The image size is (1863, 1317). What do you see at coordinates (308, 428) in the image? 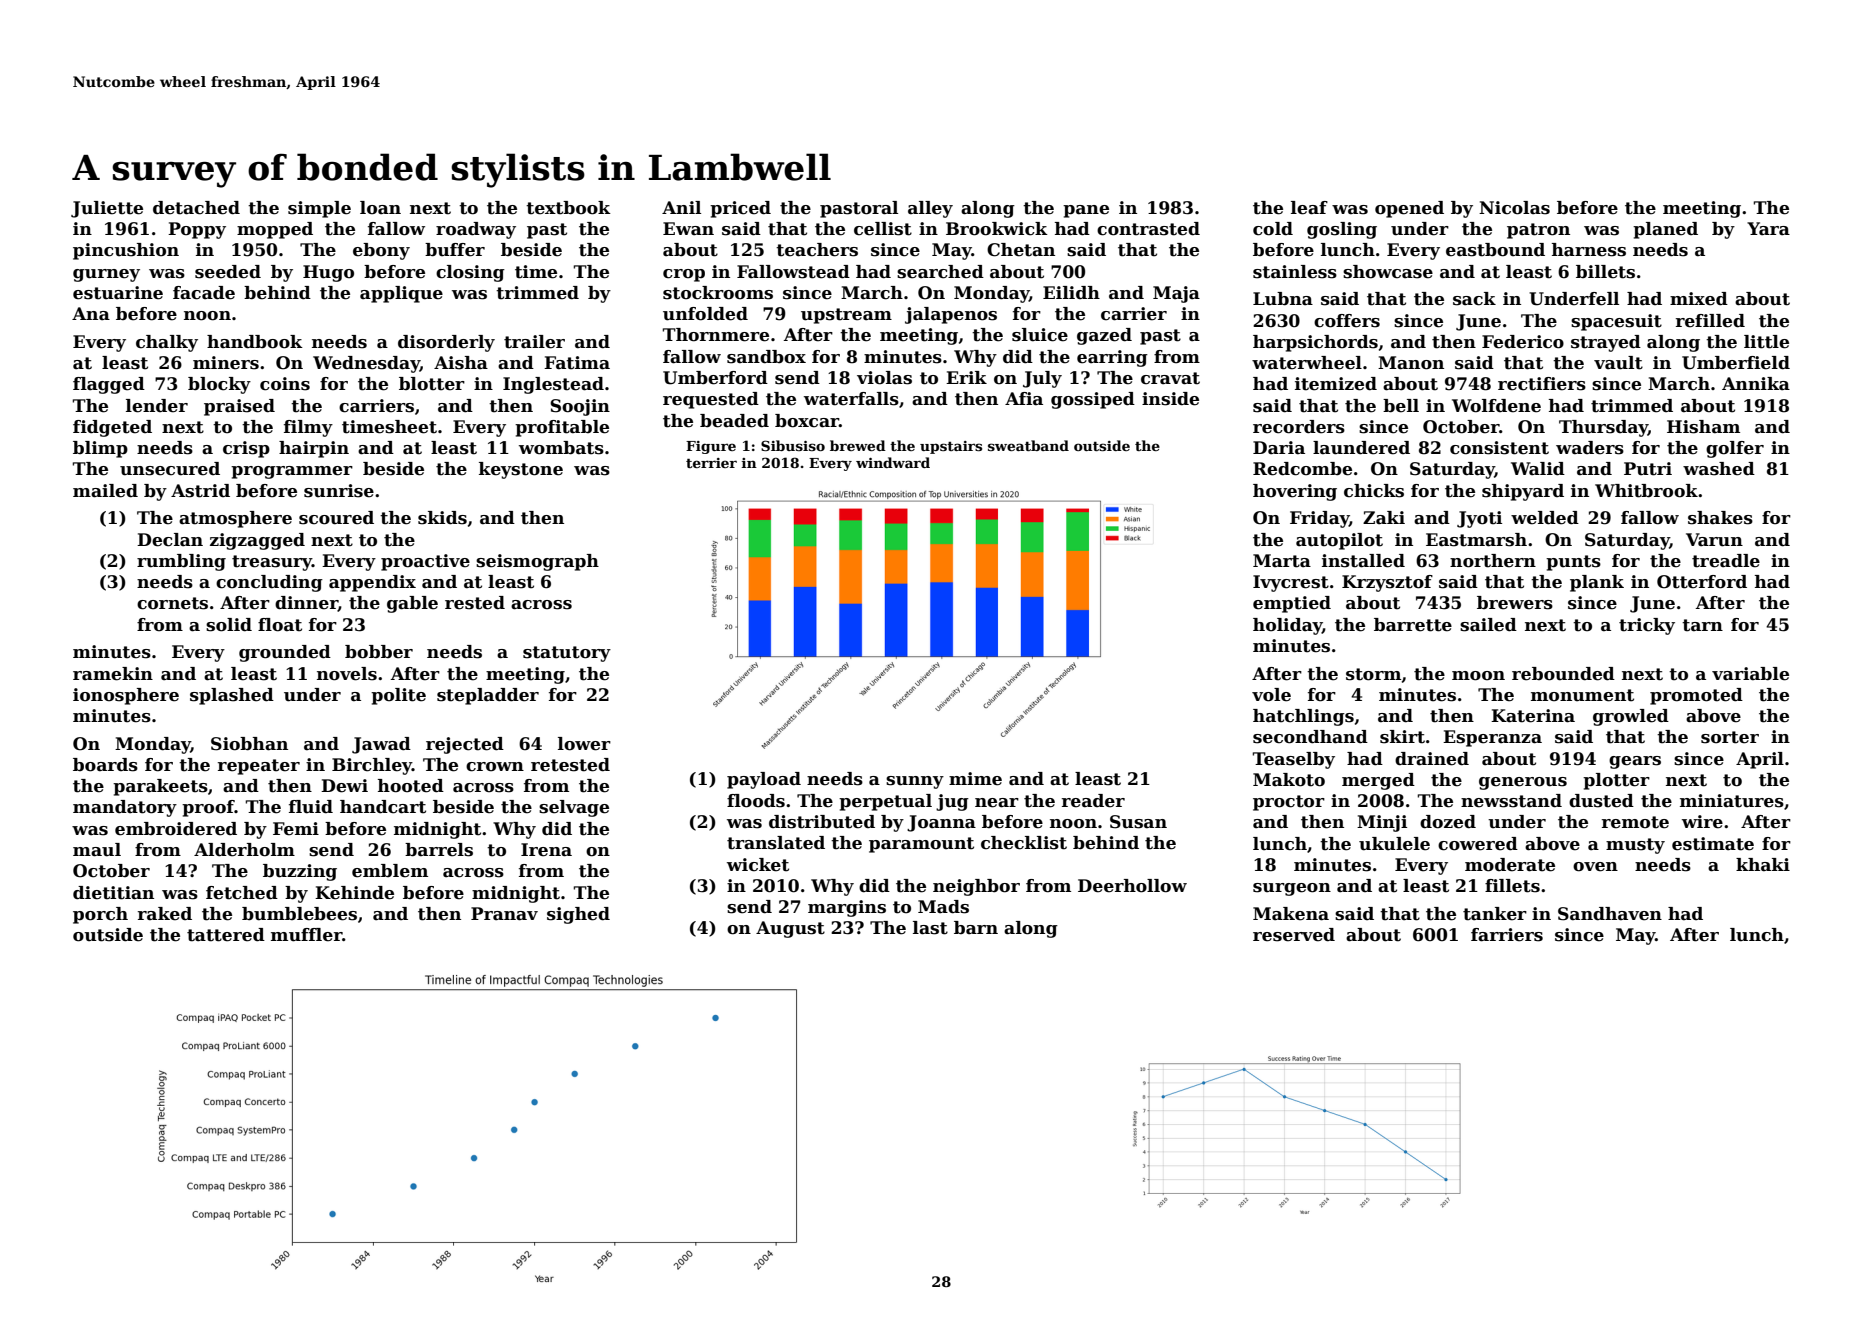
I see `filmy` at bounding box center [308, 428].
